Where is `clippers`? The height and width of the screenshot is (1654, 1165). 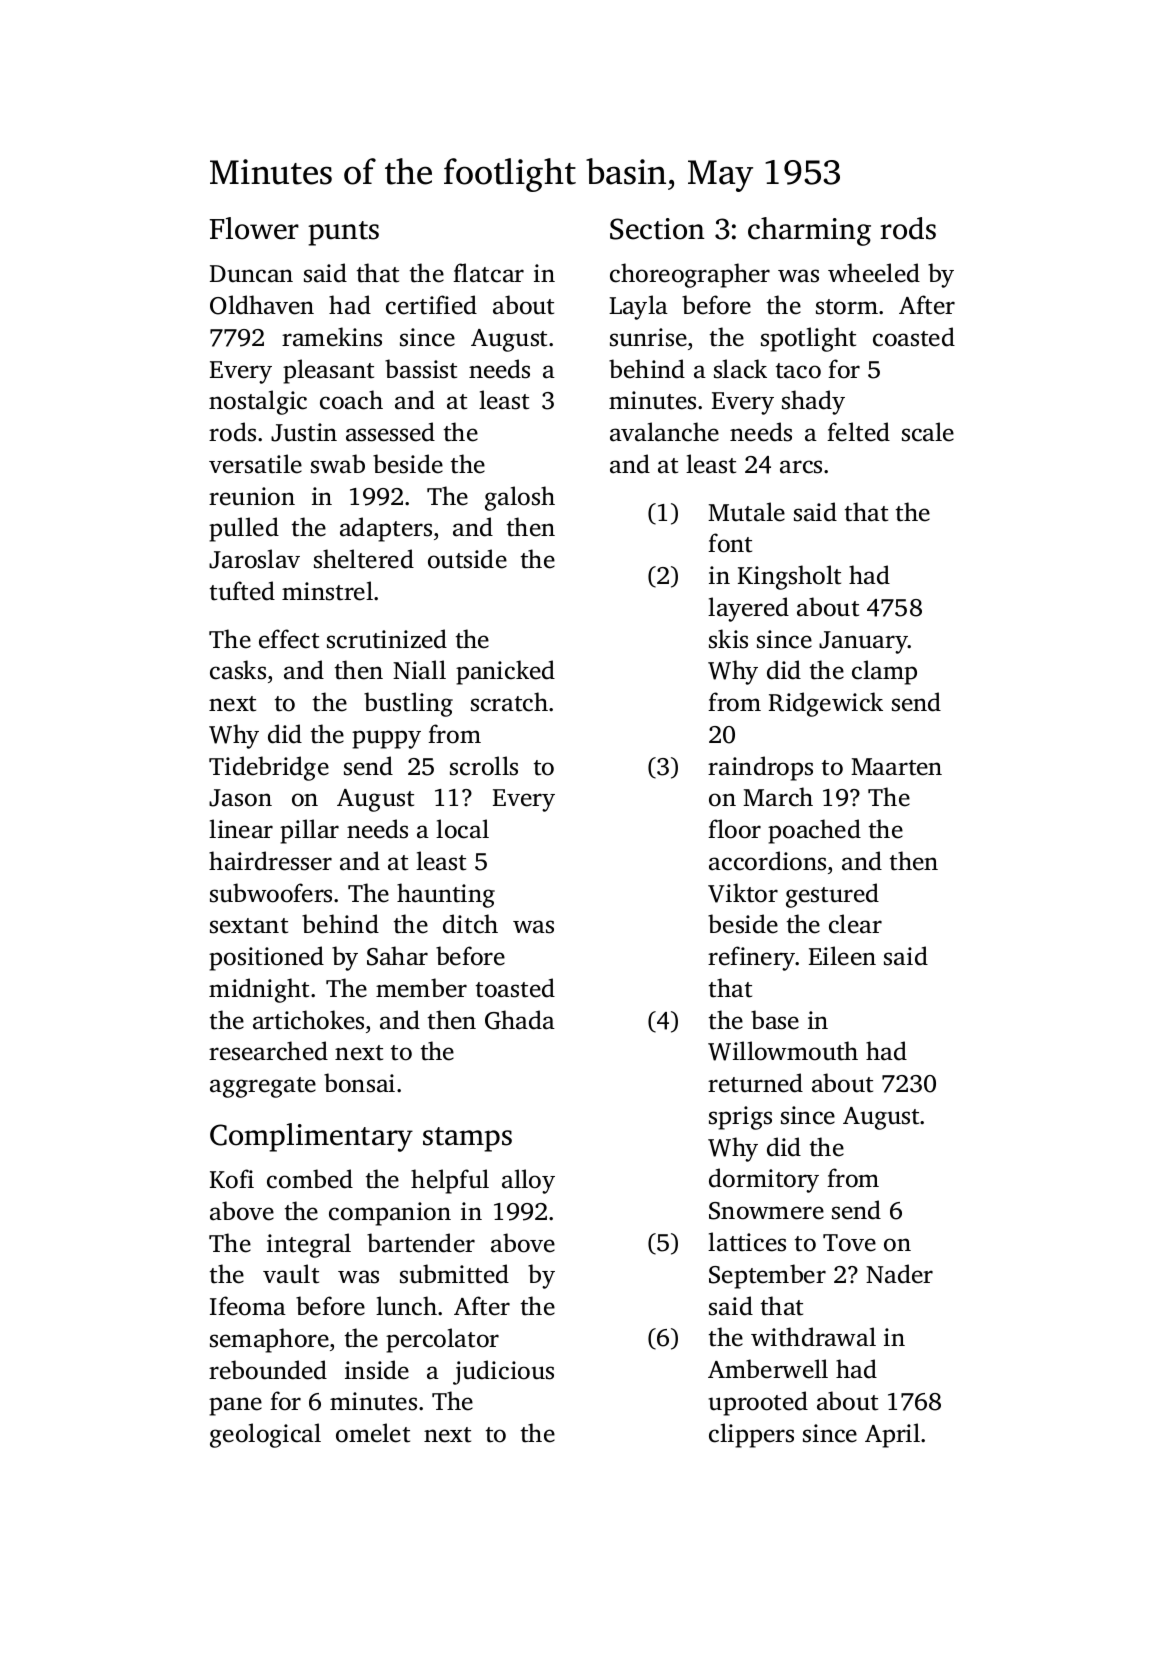 clippers is located at coordinates (751, 1435).
